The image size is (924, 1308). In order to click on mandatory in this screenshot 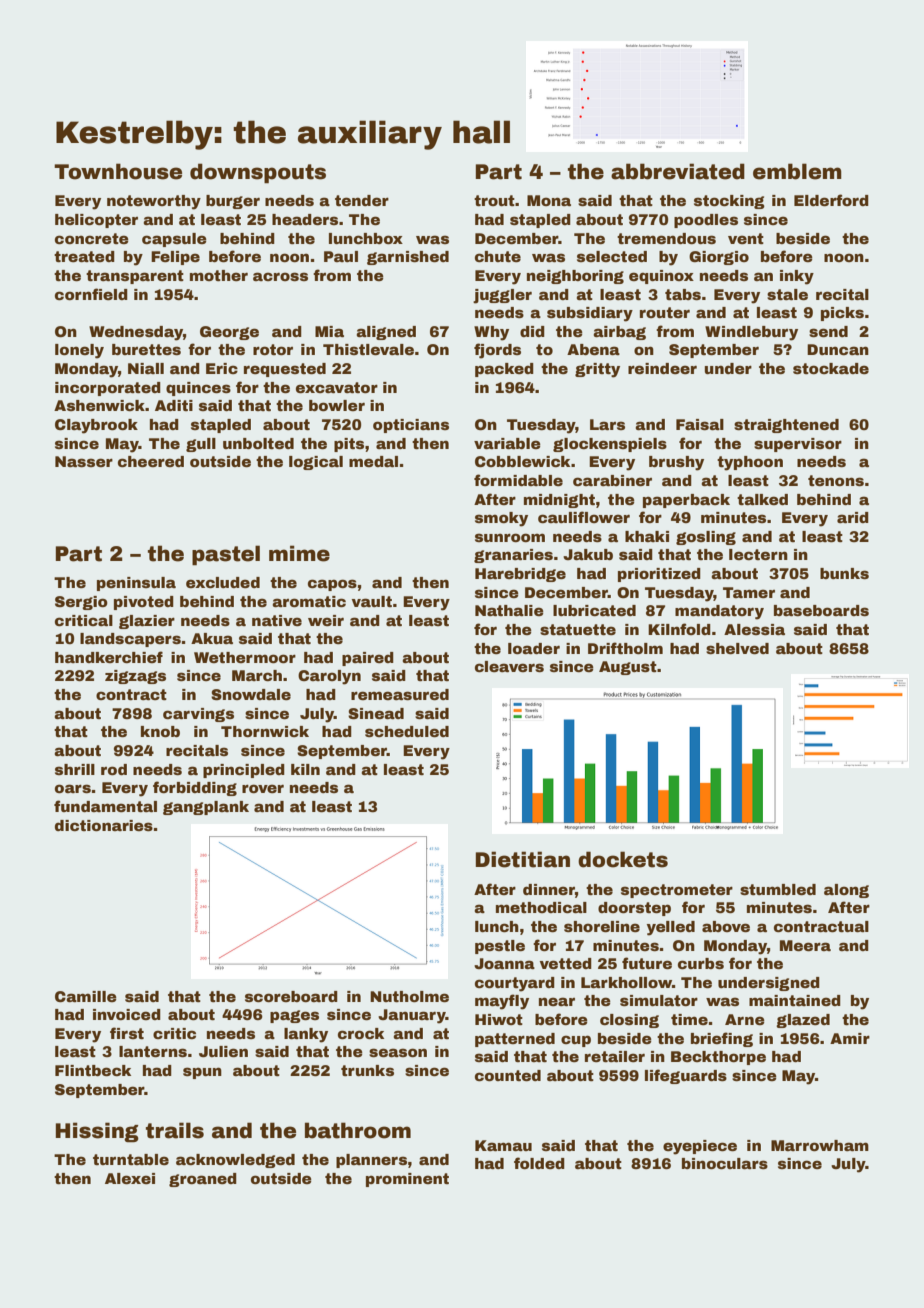, I will do `click(719, 612)`.
